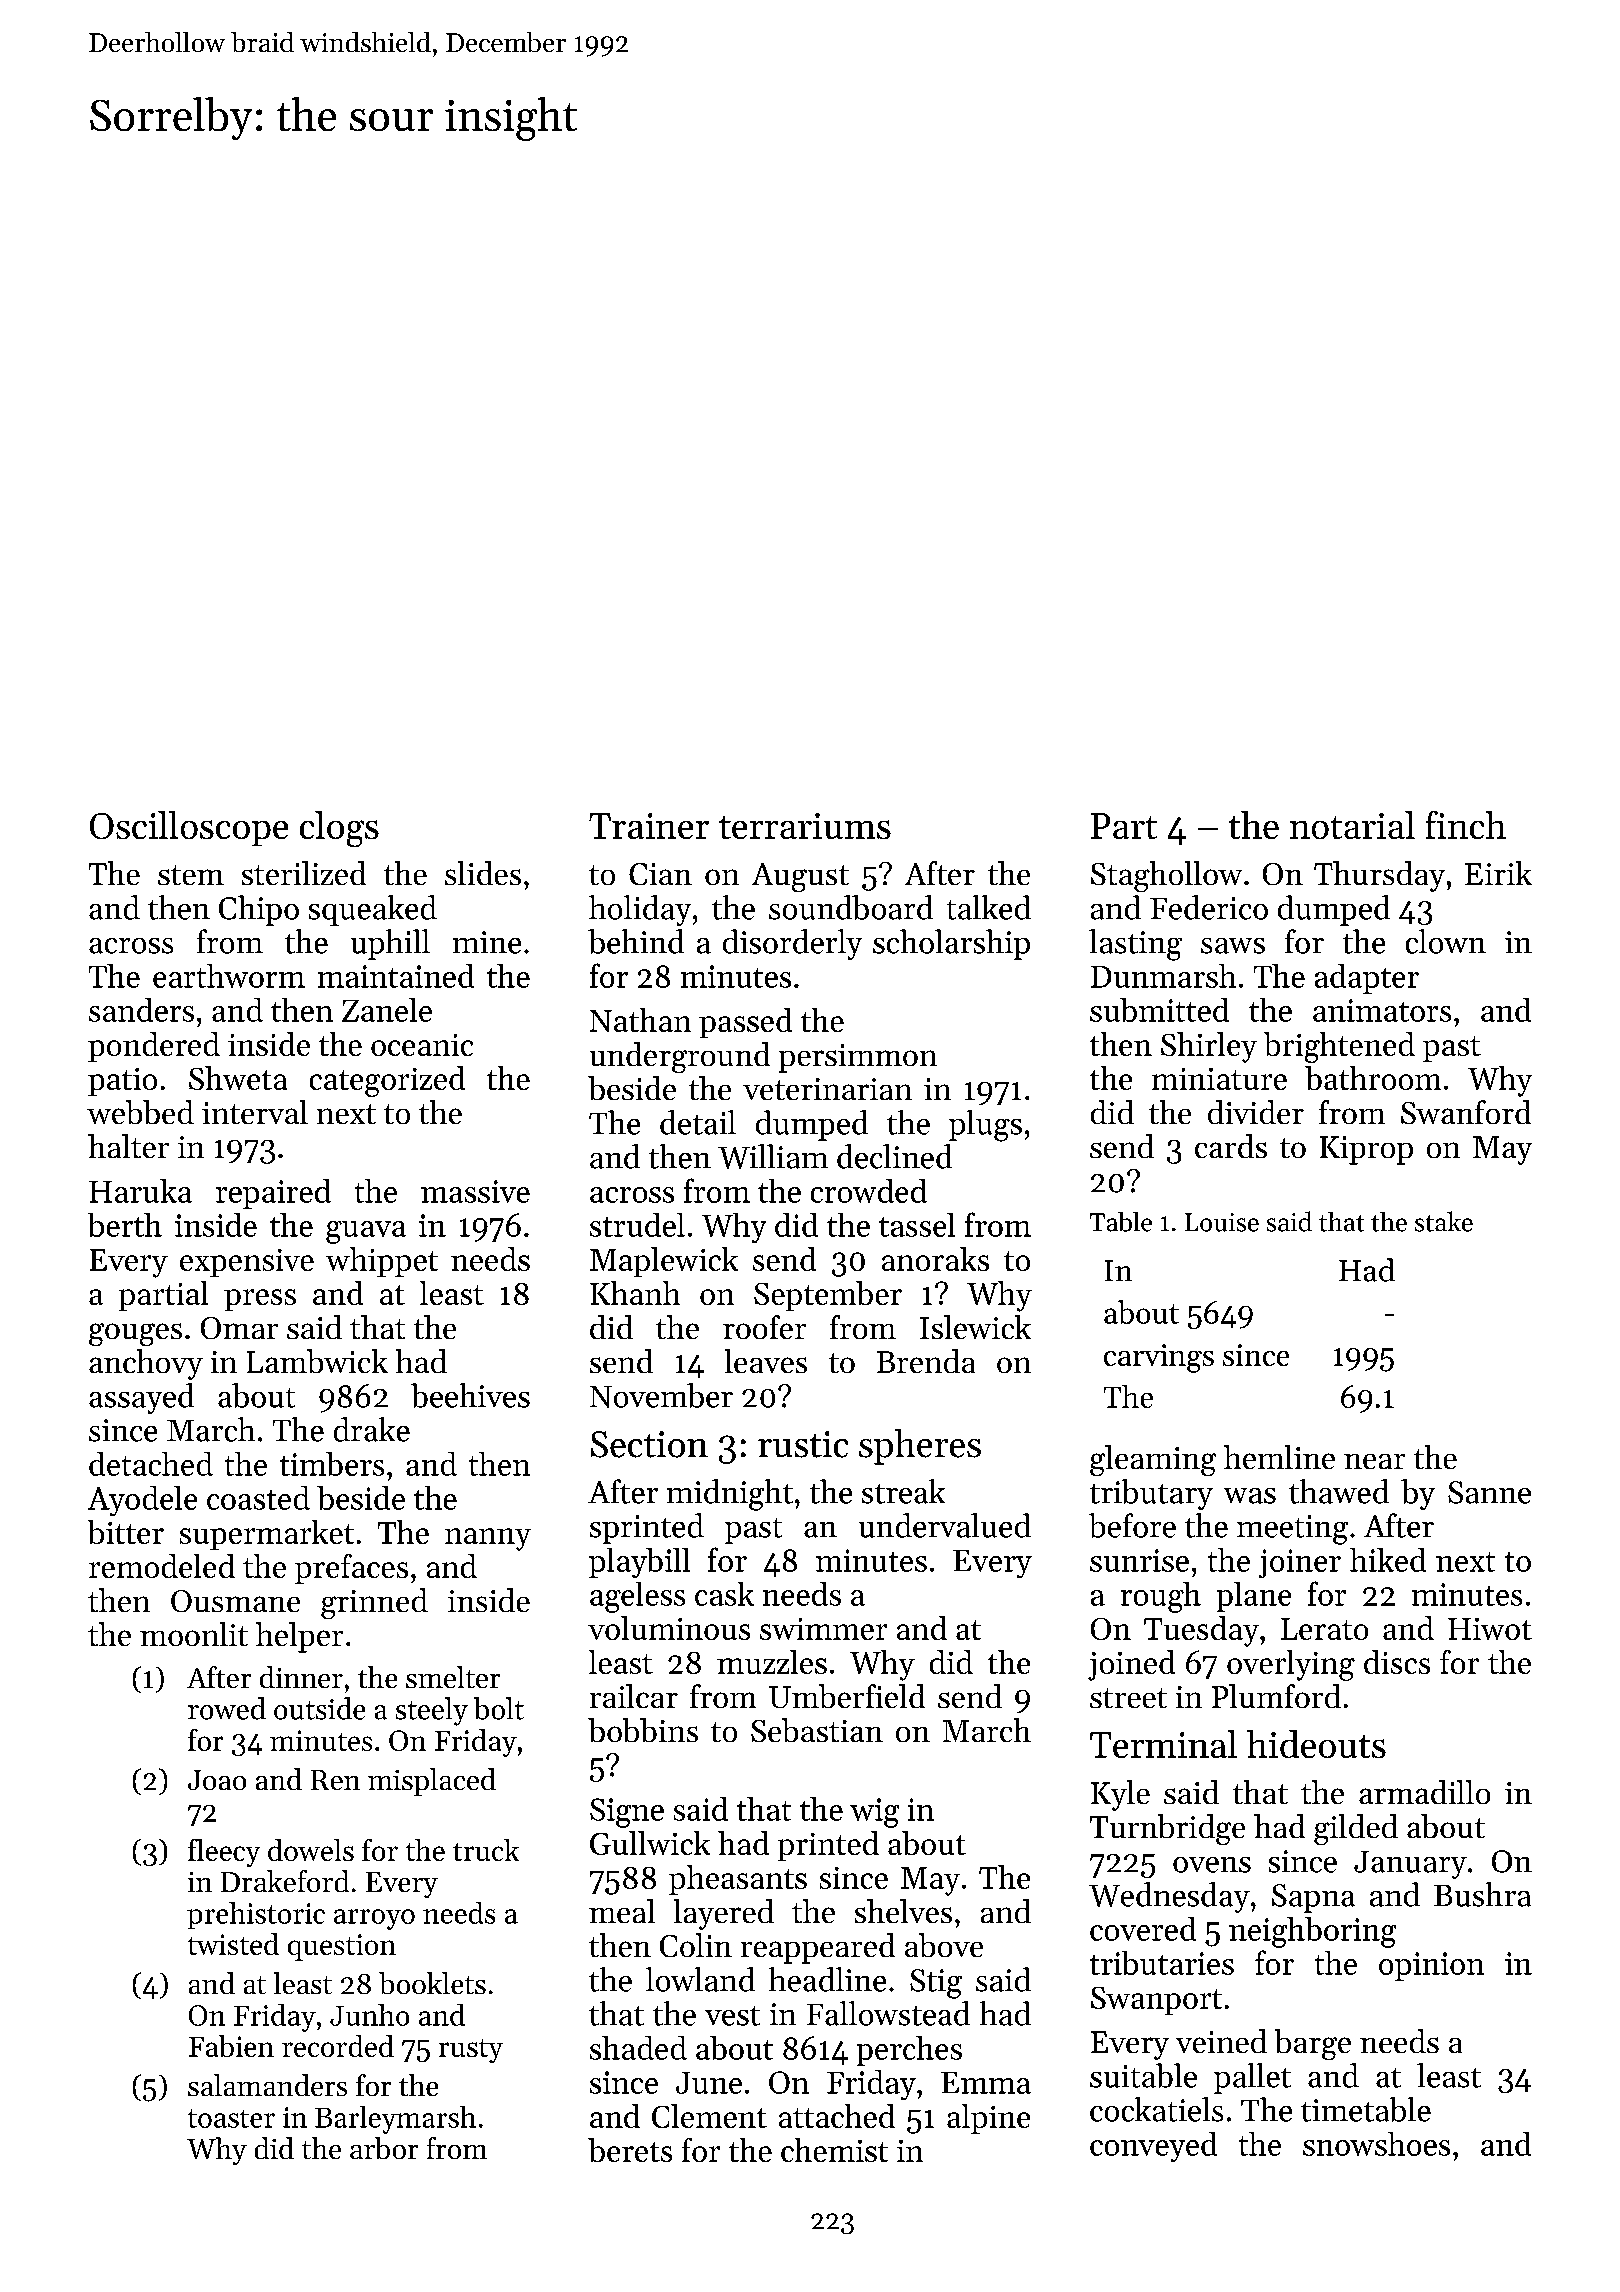  What do you see at coordinates (944, 1945) in the screenshot?
I see `above` at bounding box center [944, 1945].
